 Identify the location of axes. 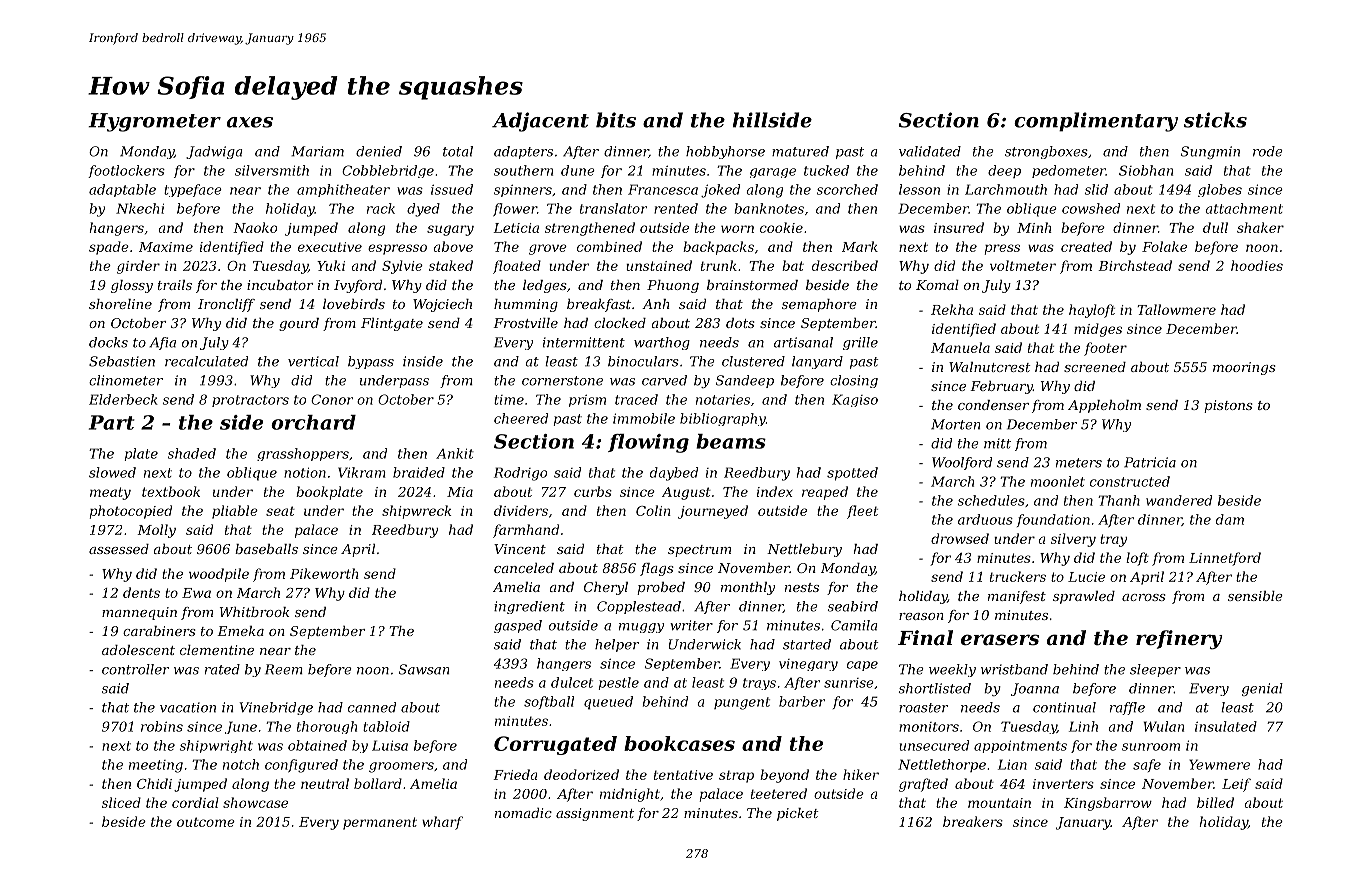
(250, 122).
